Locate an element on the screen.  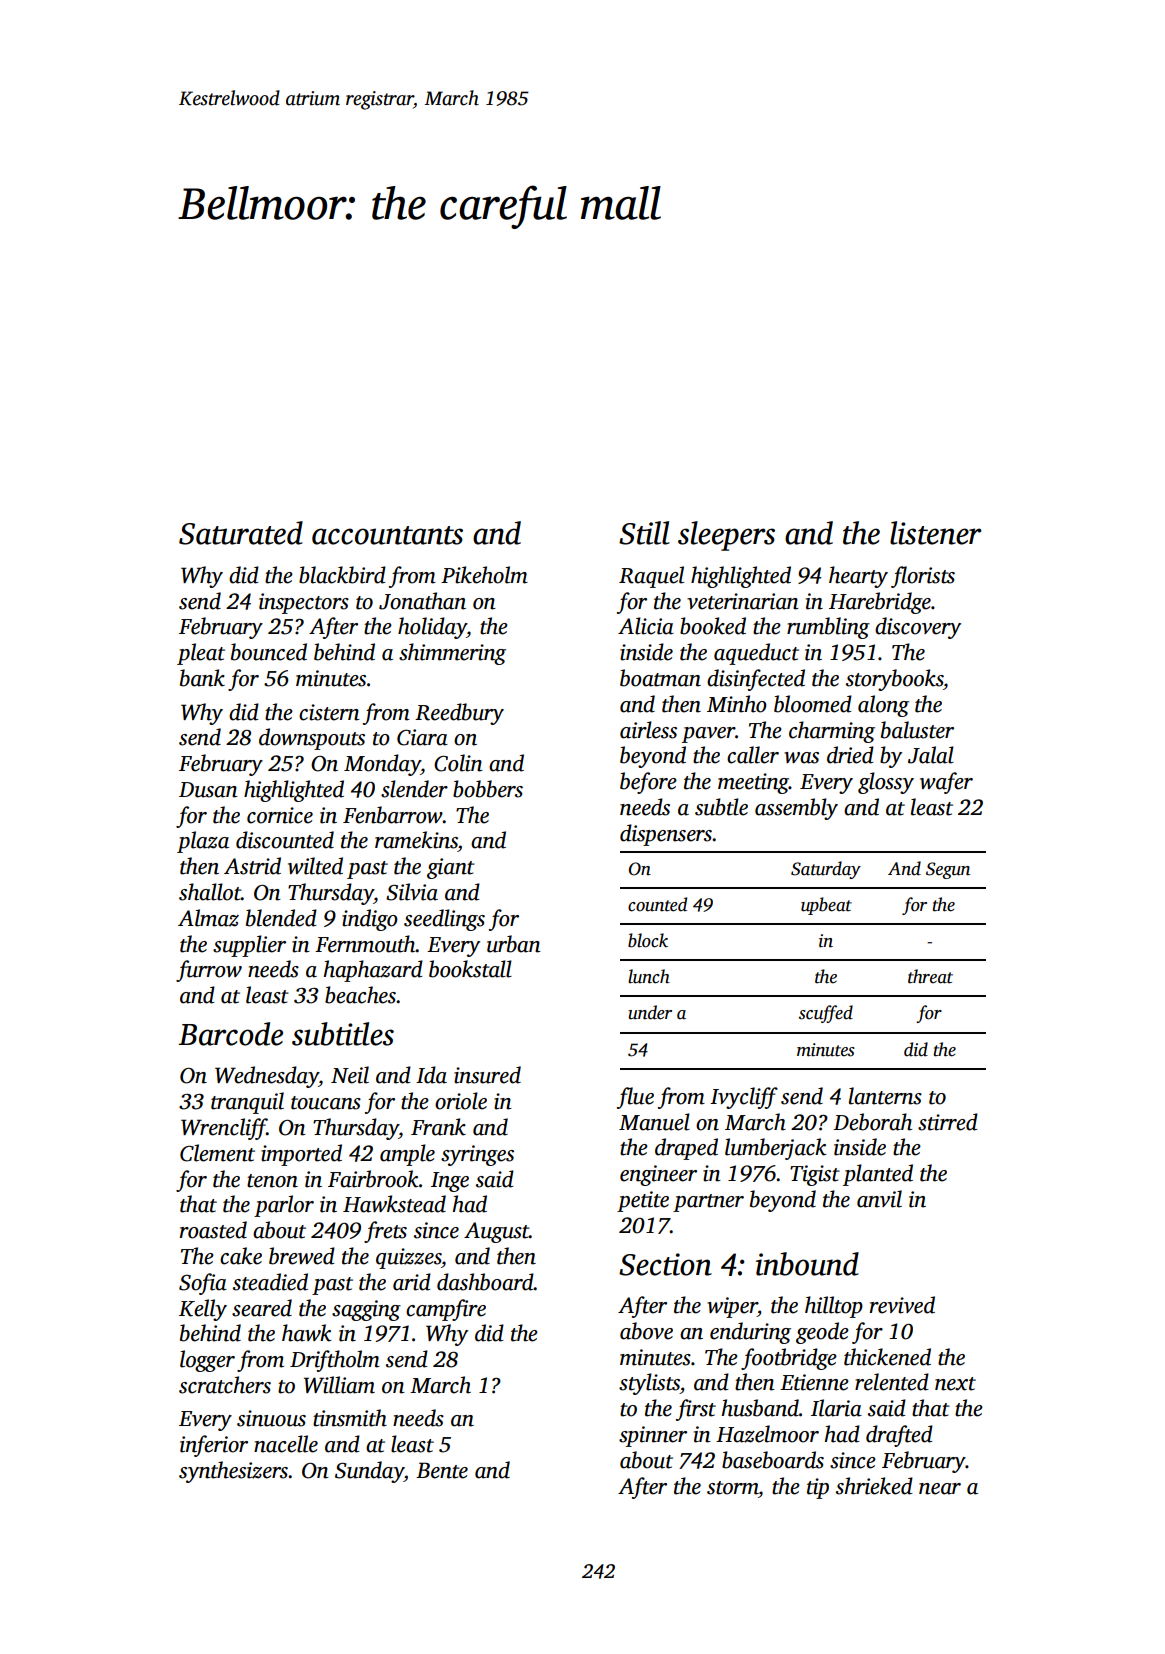
florists is located at coordinates (923, 577).
